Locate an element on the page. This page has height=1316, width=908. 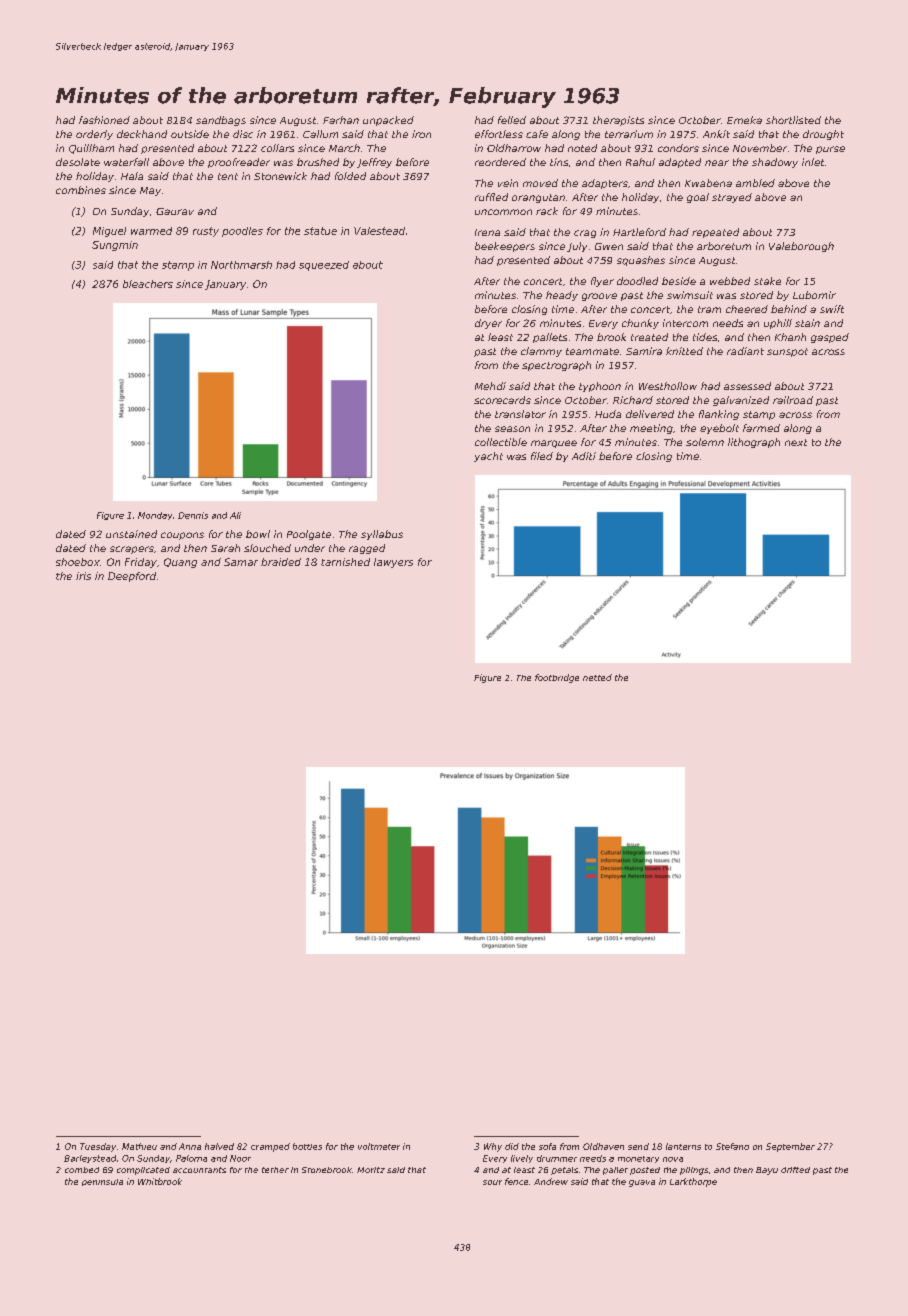
Barleystead is located at coordinates (90, 1159).
